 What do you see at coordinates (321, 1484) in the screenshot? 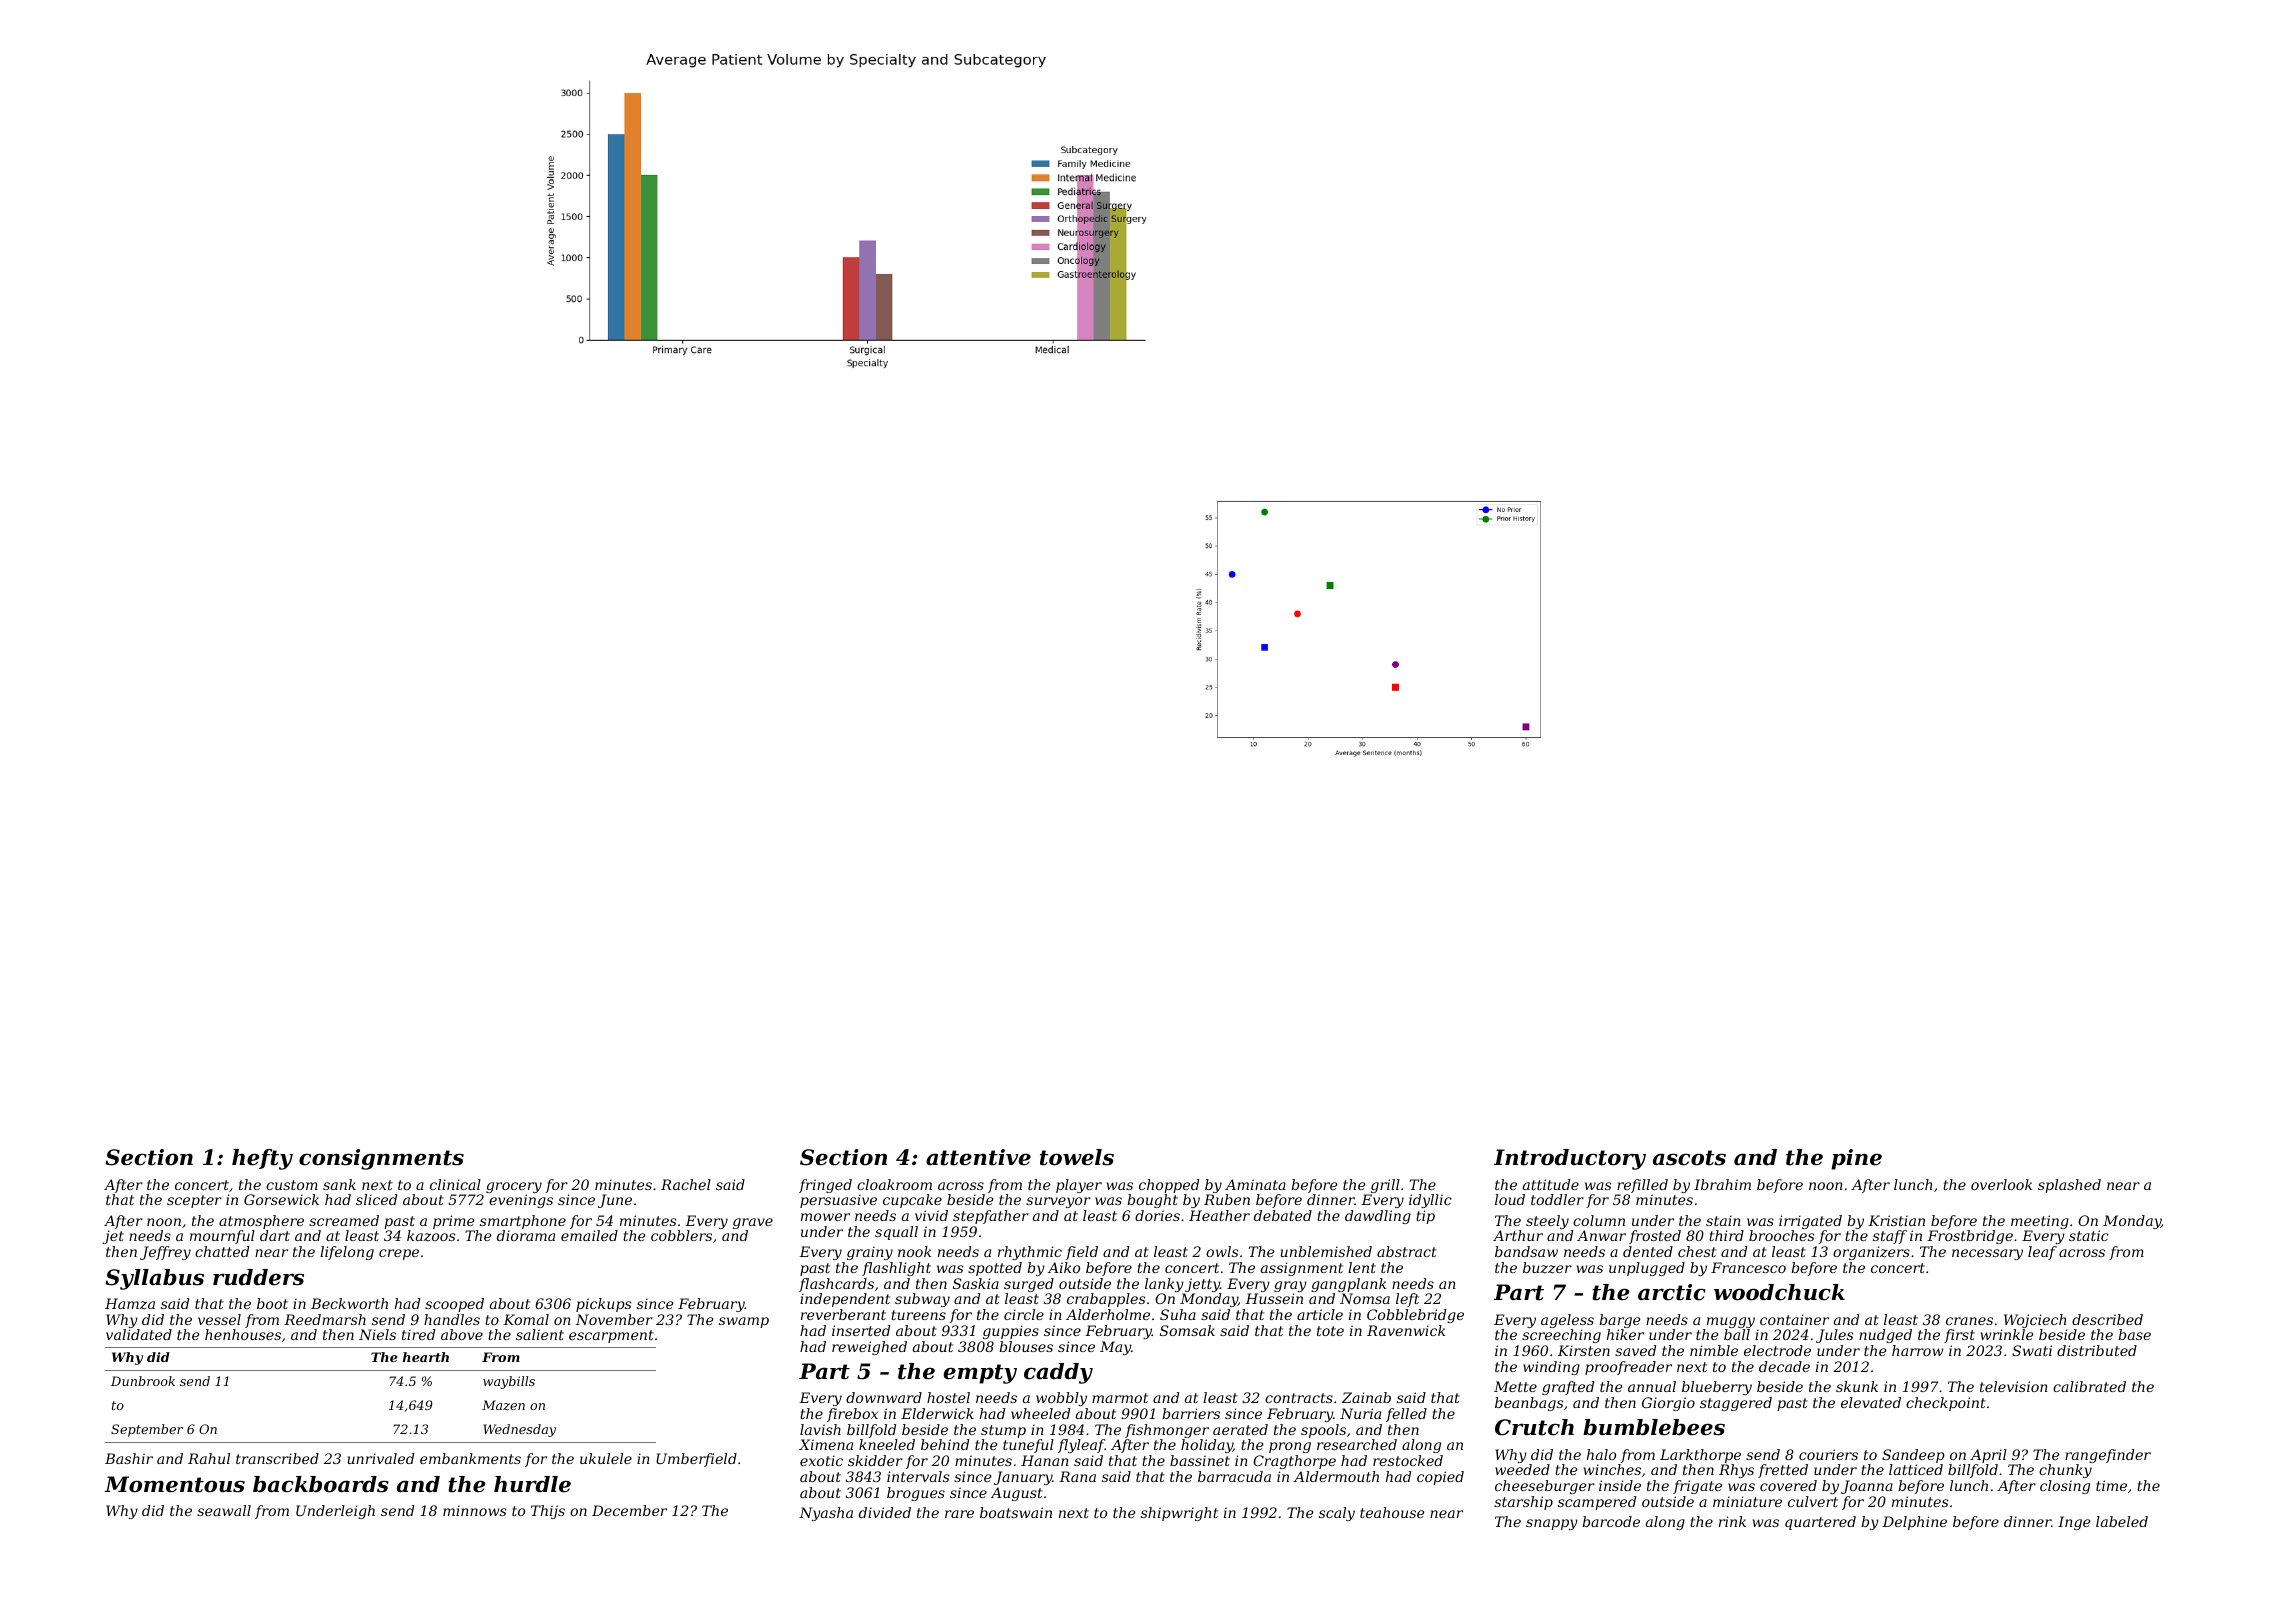
I see `backboards` at bounding box center [321, 1484].
